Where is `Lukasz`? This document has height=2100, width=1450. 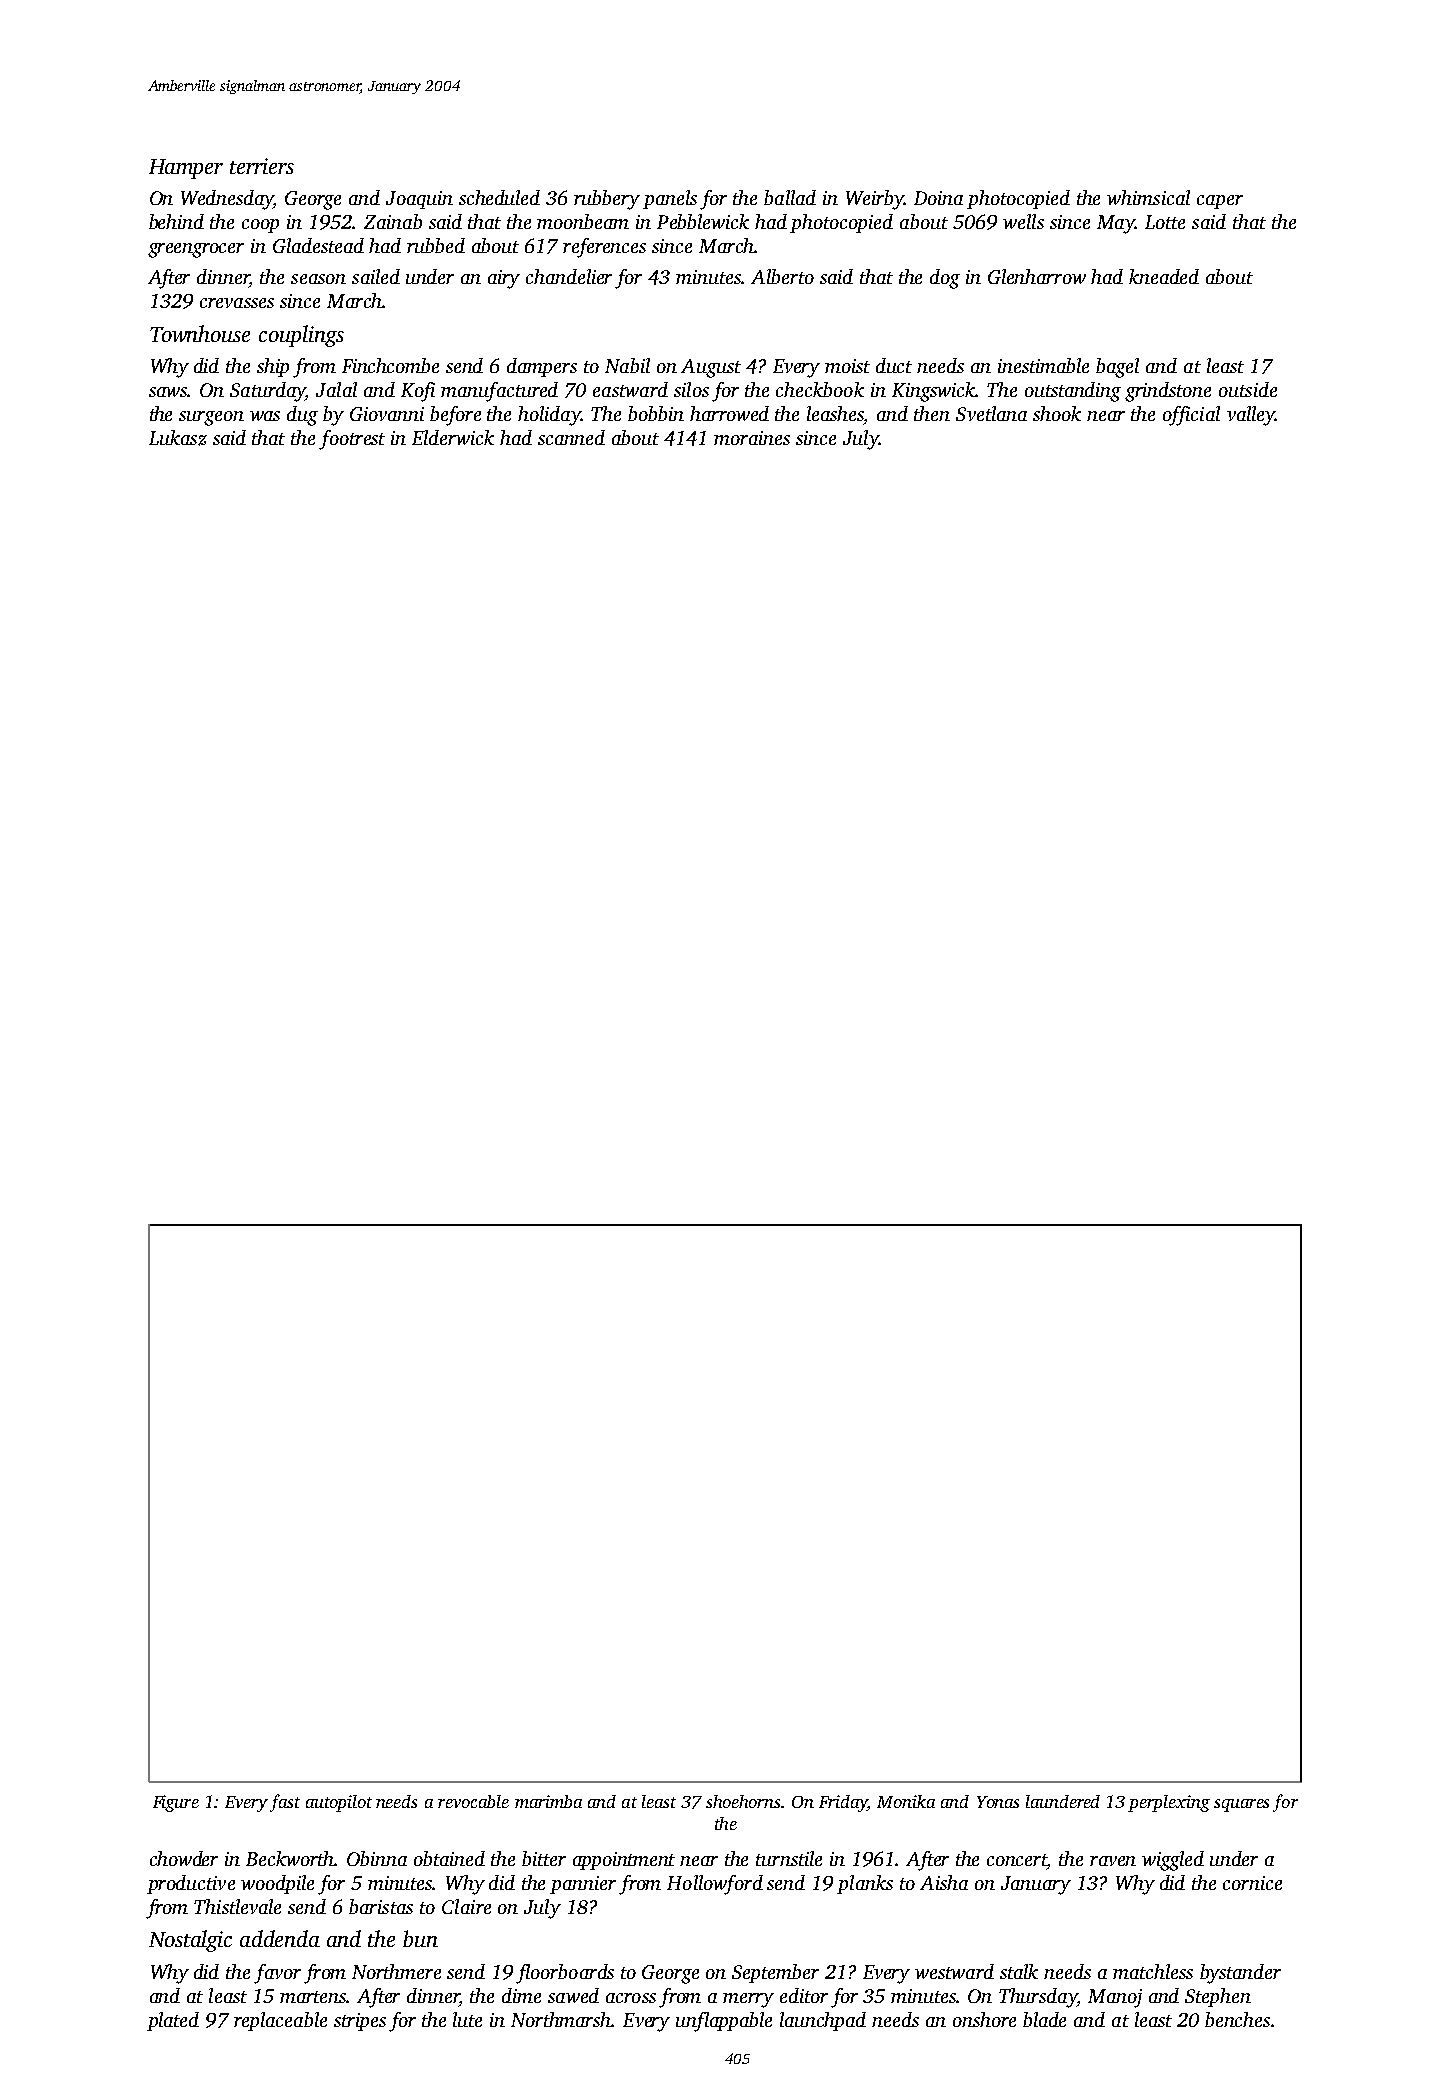
Lukasz is located at coordinates (178, 438).
